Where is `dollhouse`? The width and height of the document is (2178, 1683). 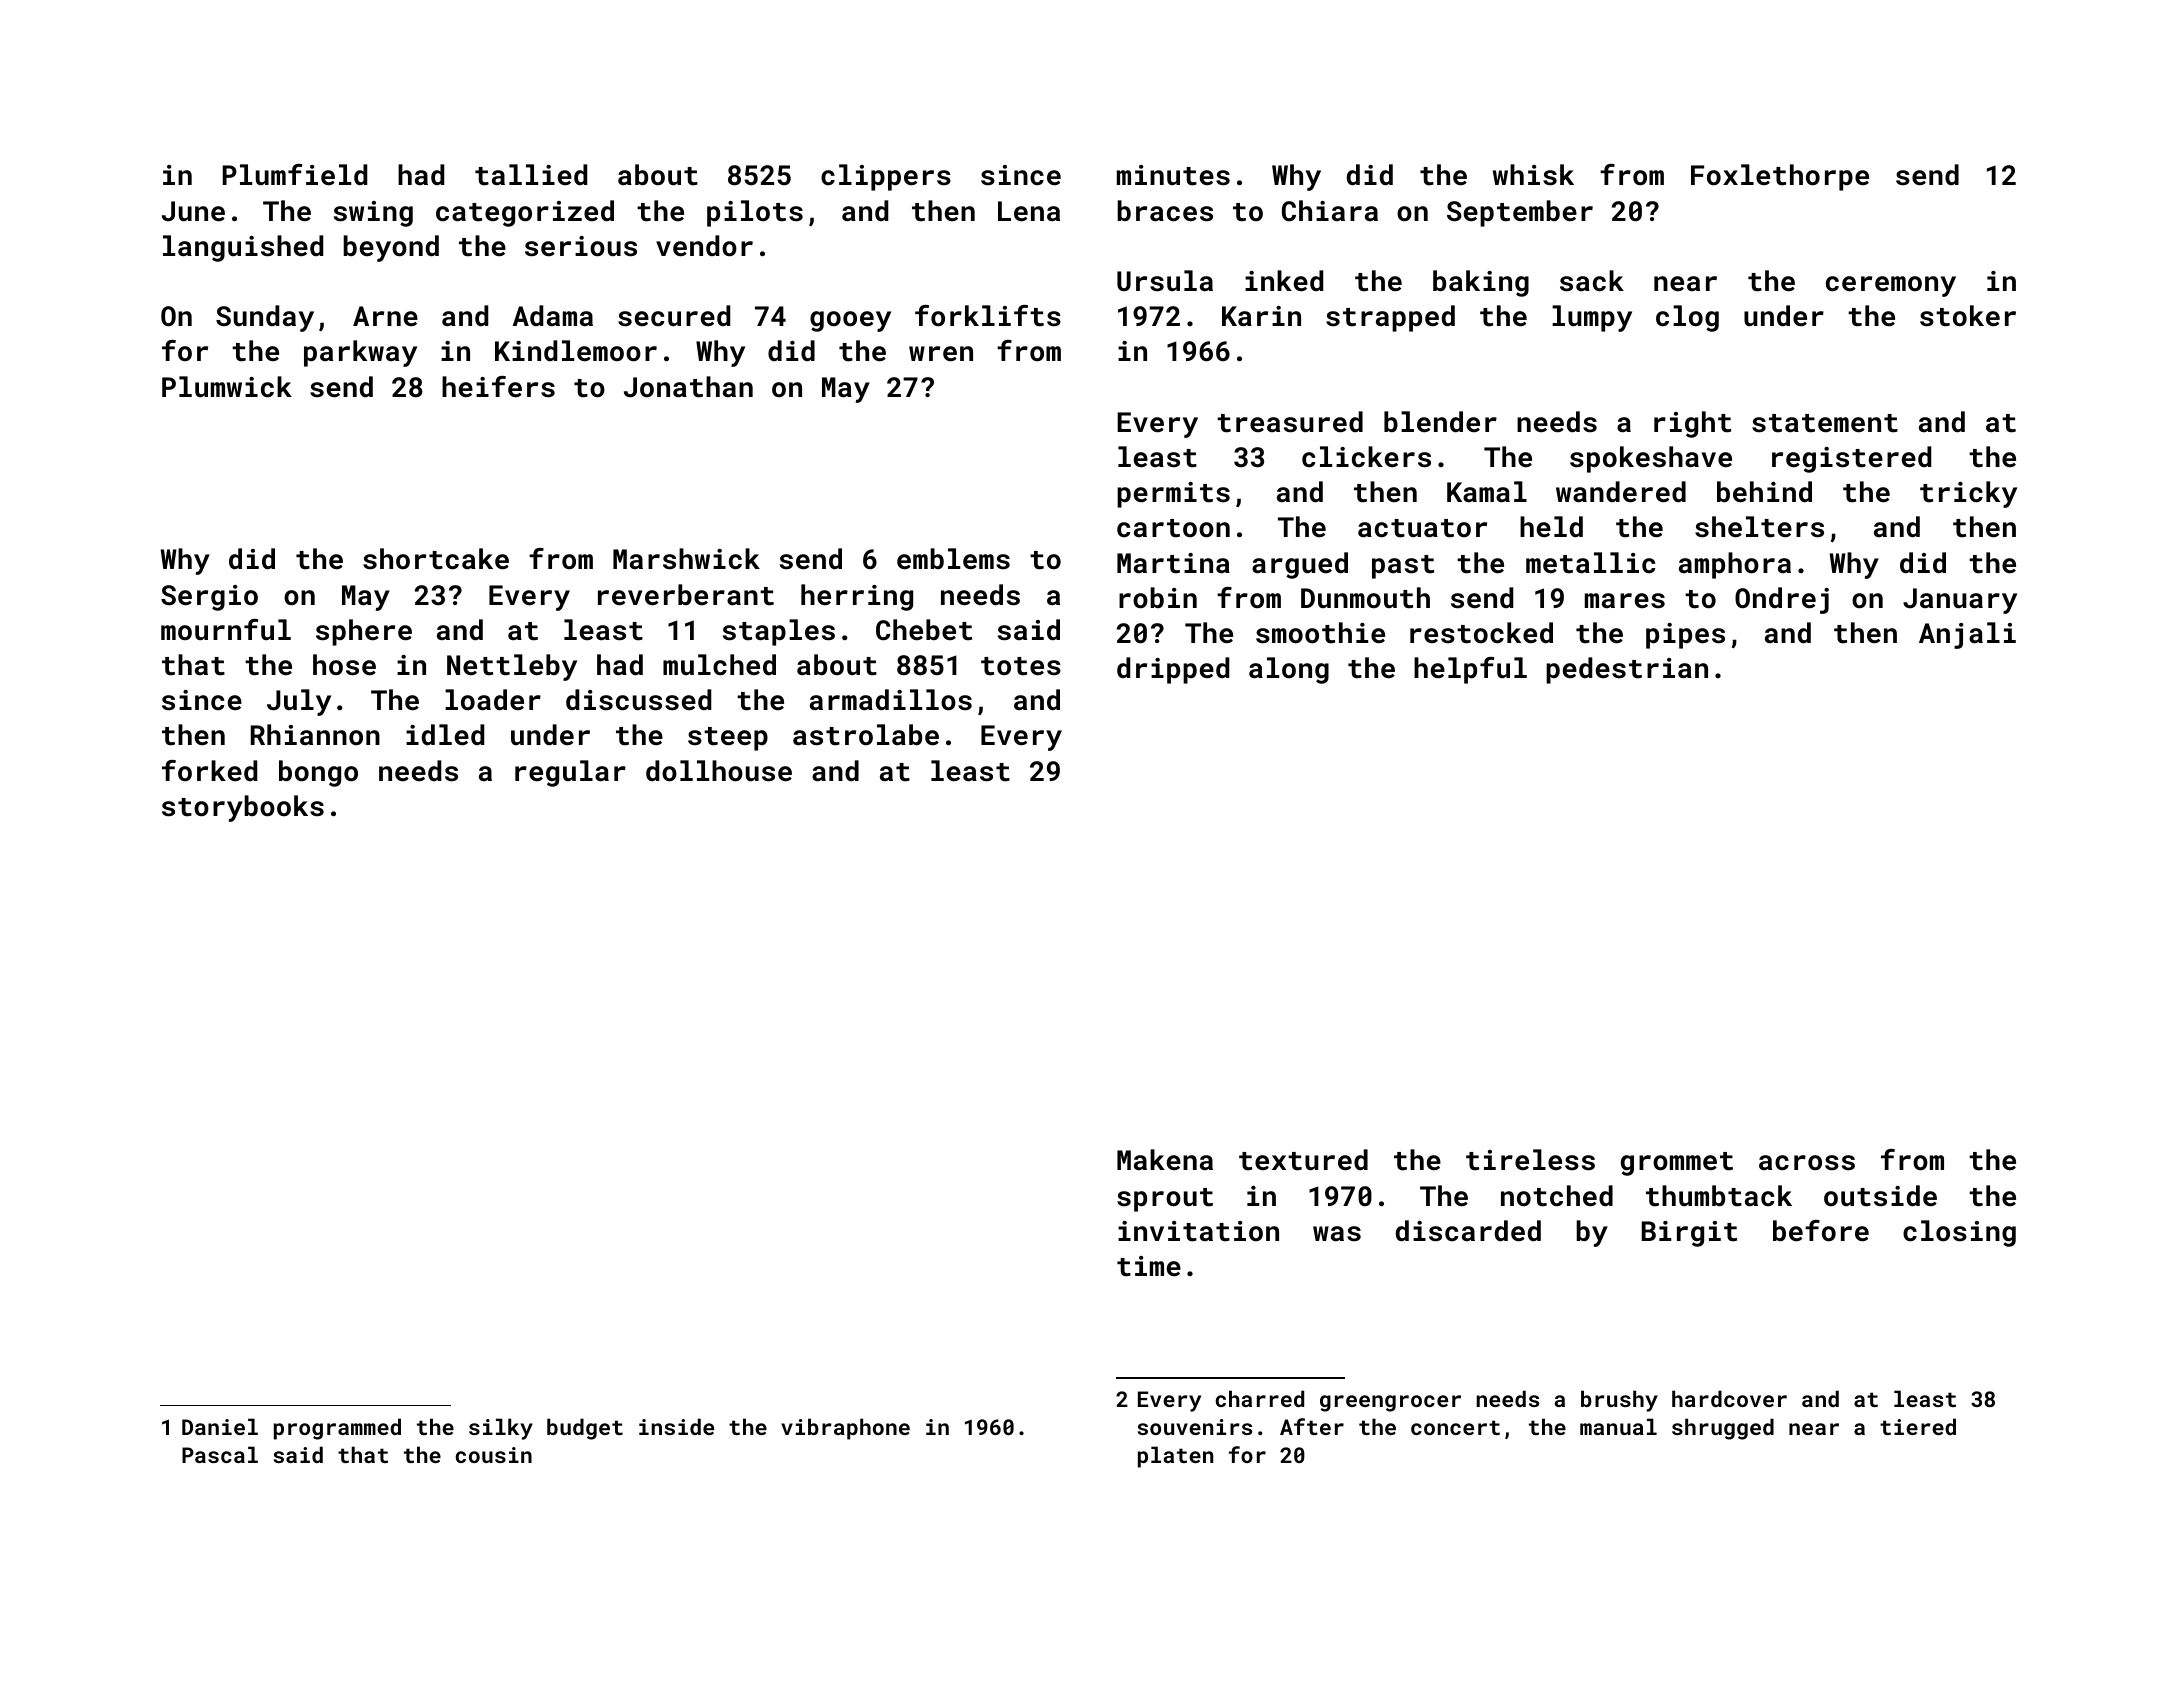
dollhouse is located at coordinates (719, 771).
